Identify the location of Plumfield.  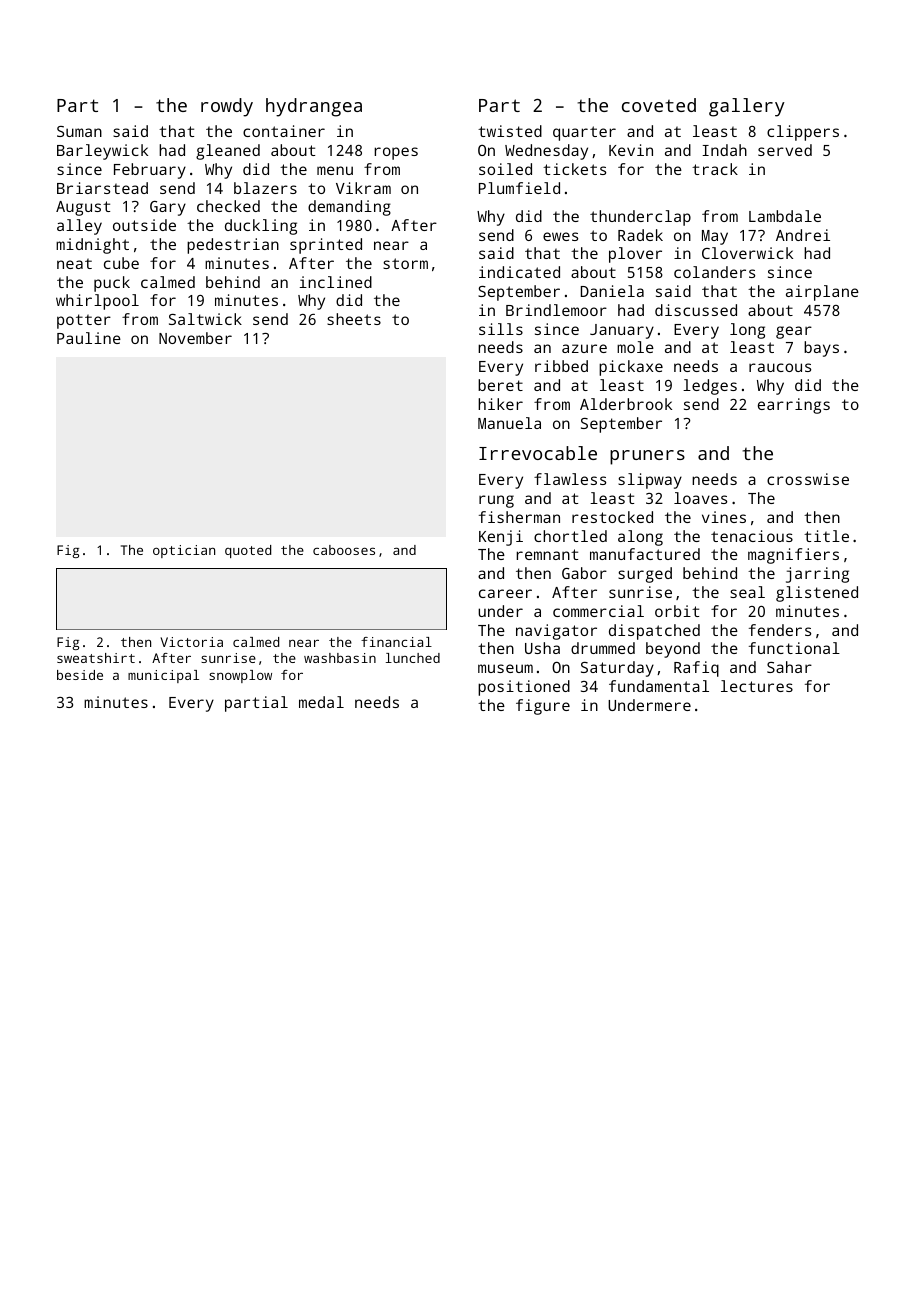
(519, 188).
